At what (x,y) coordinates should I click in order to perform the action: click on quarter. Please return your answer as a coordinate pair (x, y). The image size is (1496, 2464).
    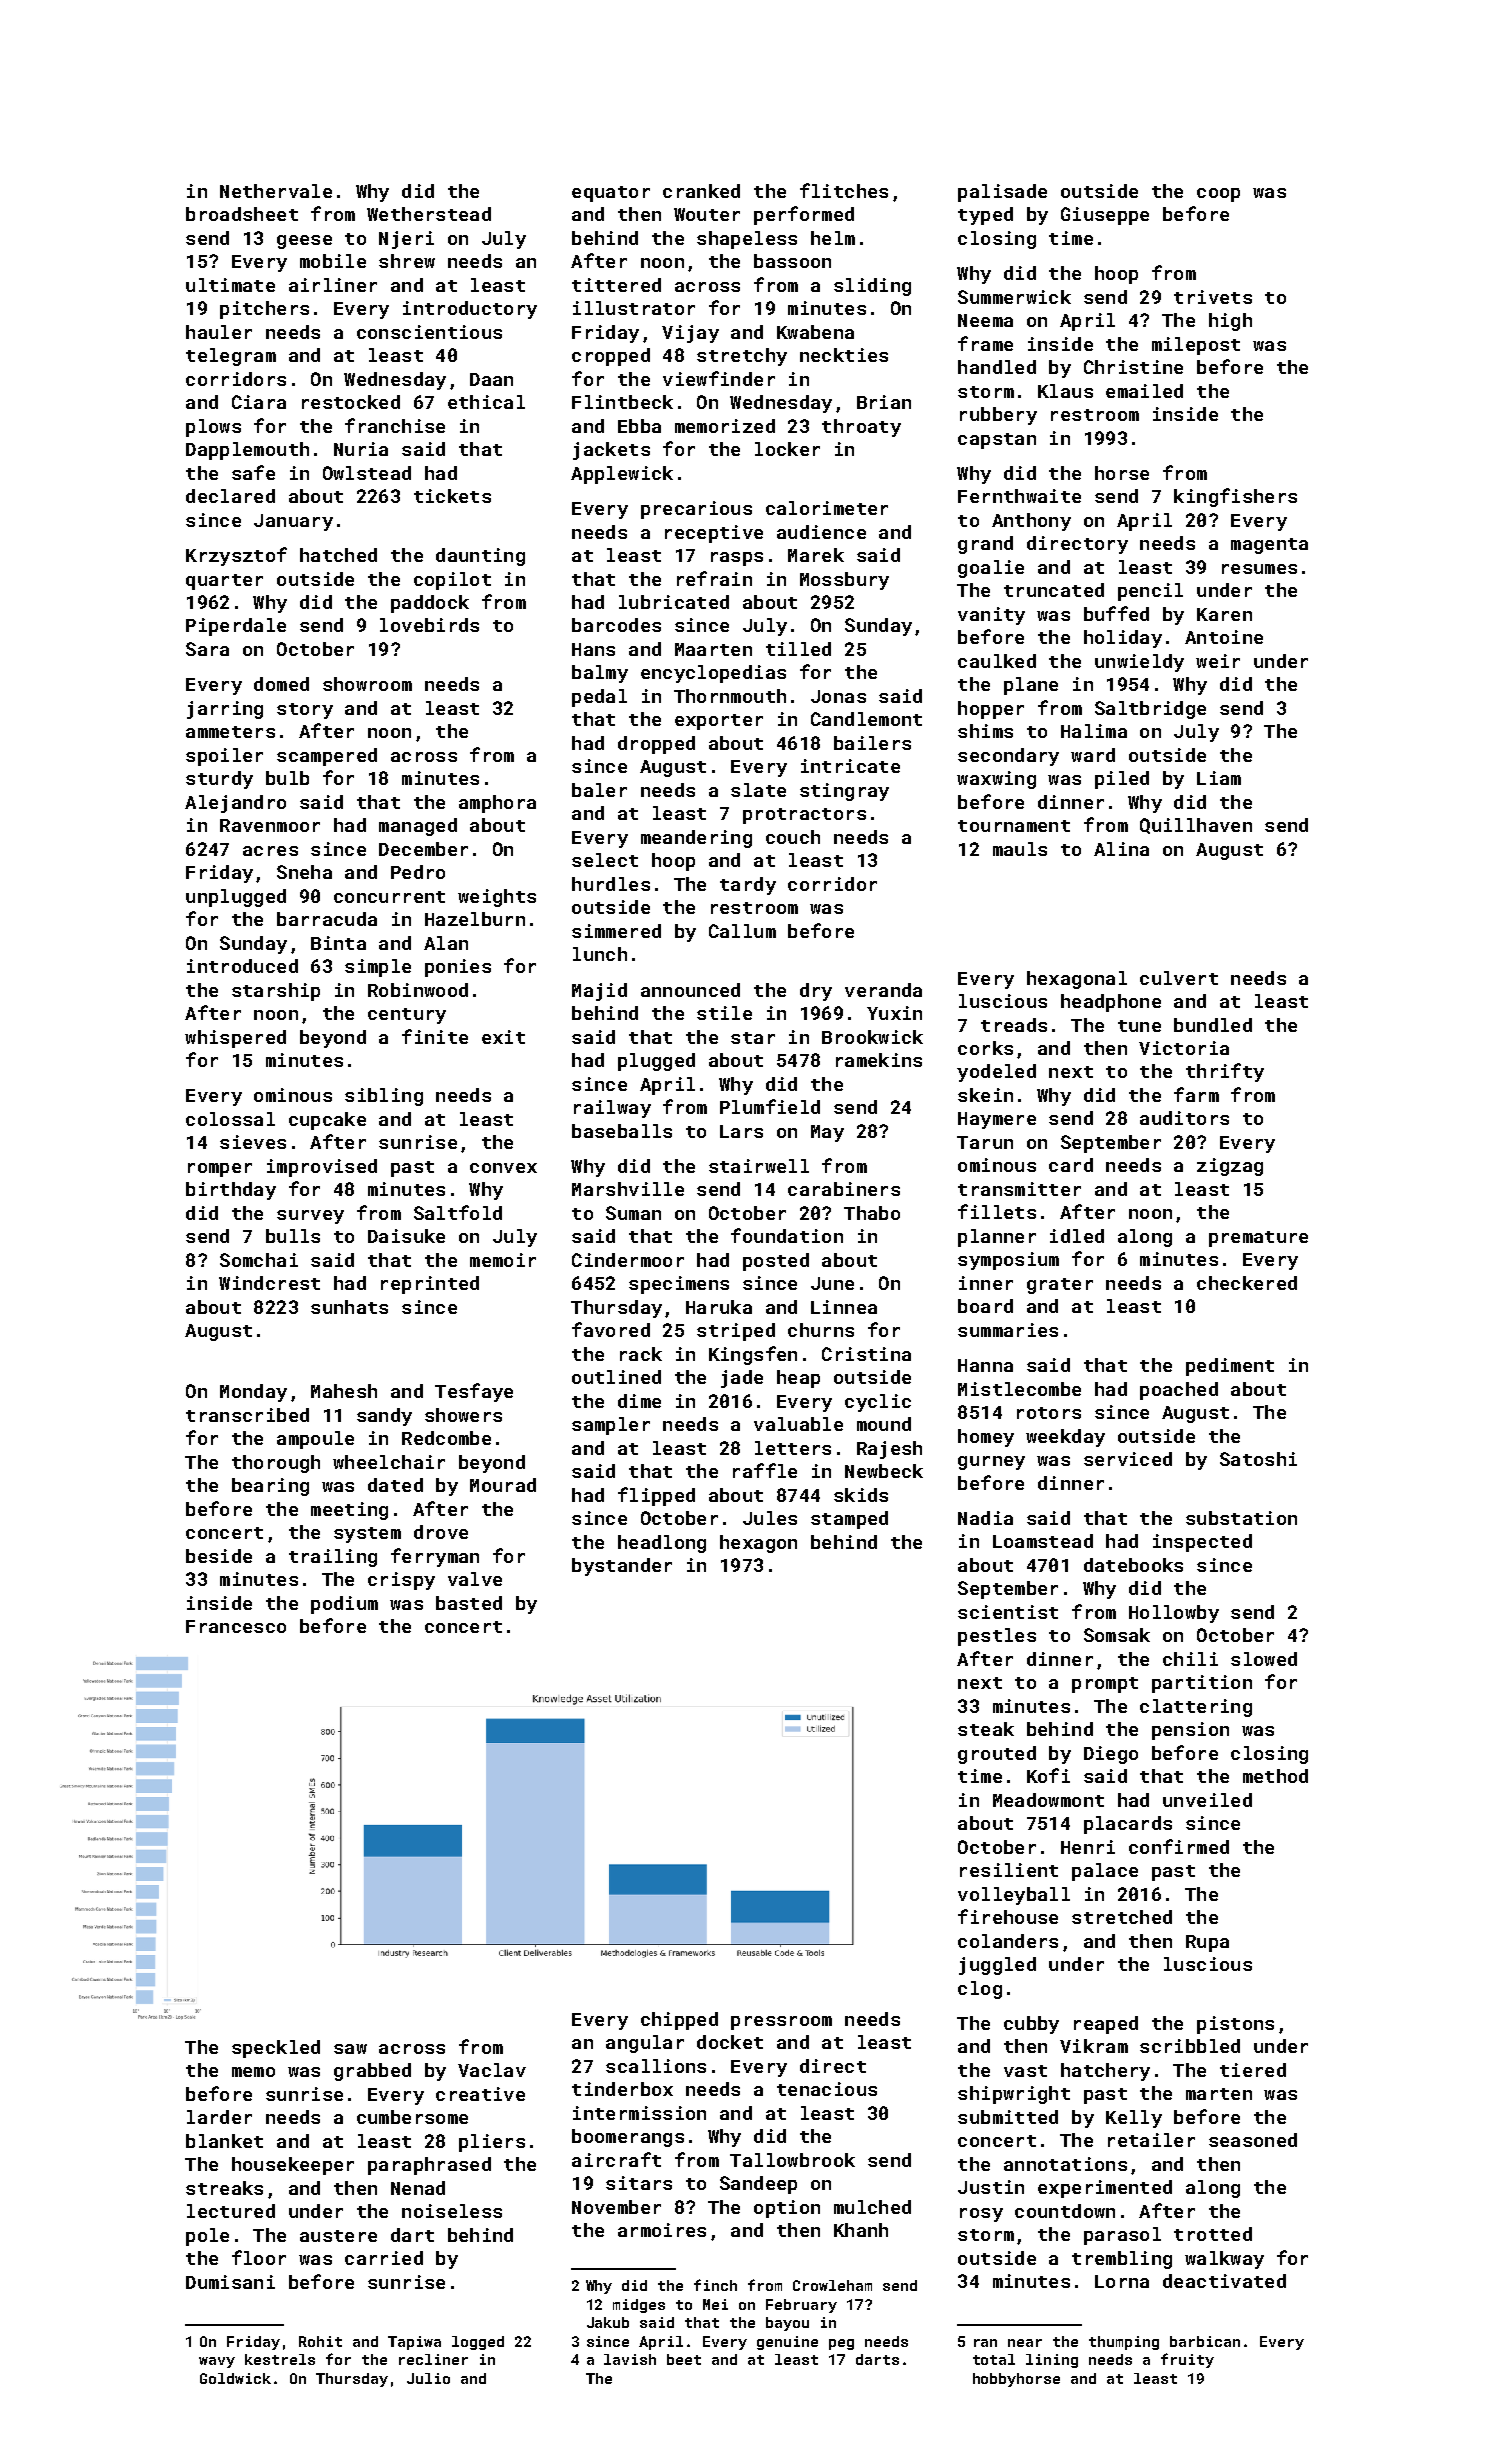
    Looking at the image, I should click on (224, 582).
